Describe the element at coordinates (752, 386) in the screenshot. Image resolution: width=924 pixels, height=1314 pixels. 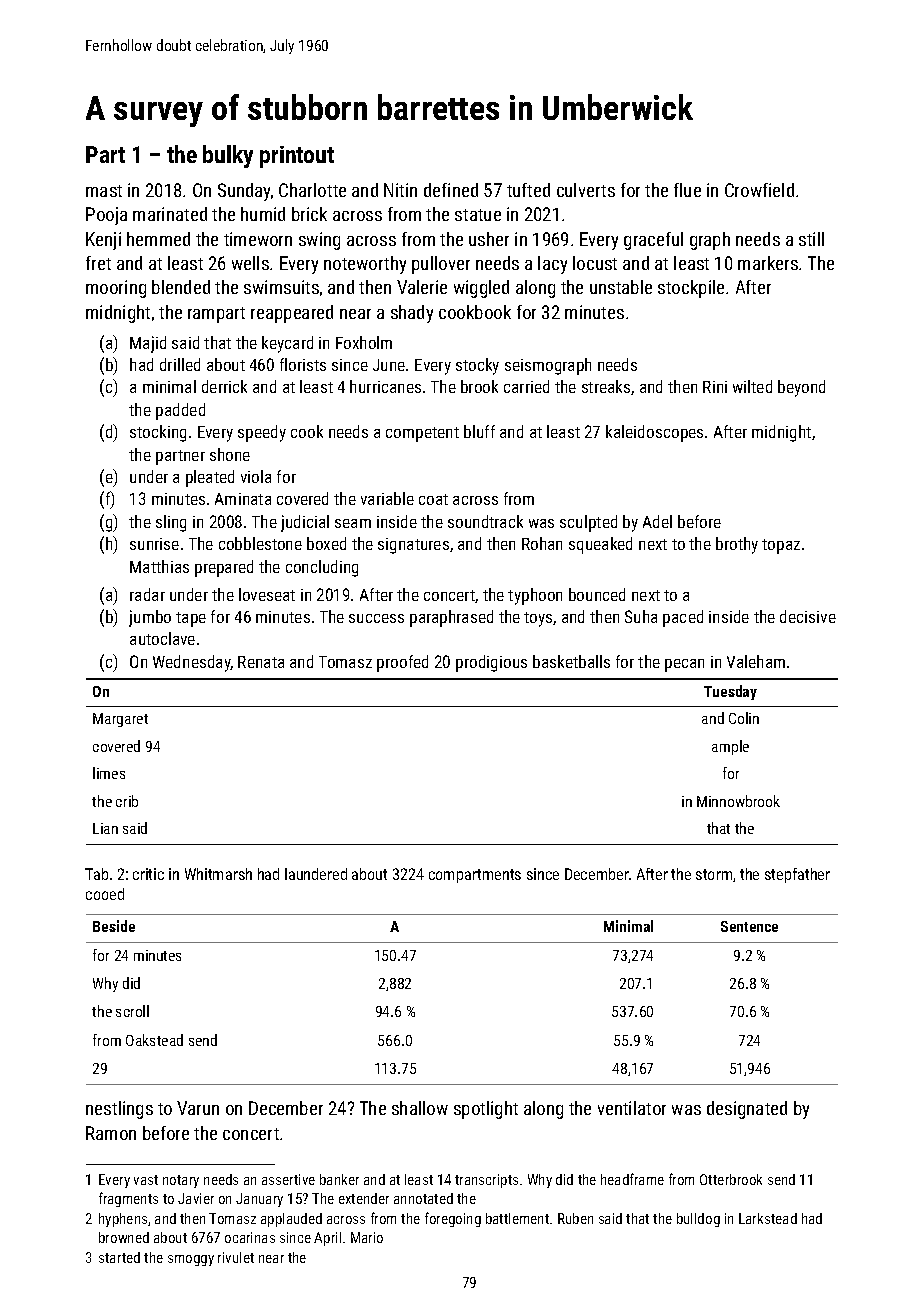
I see `wilted` at that location.
